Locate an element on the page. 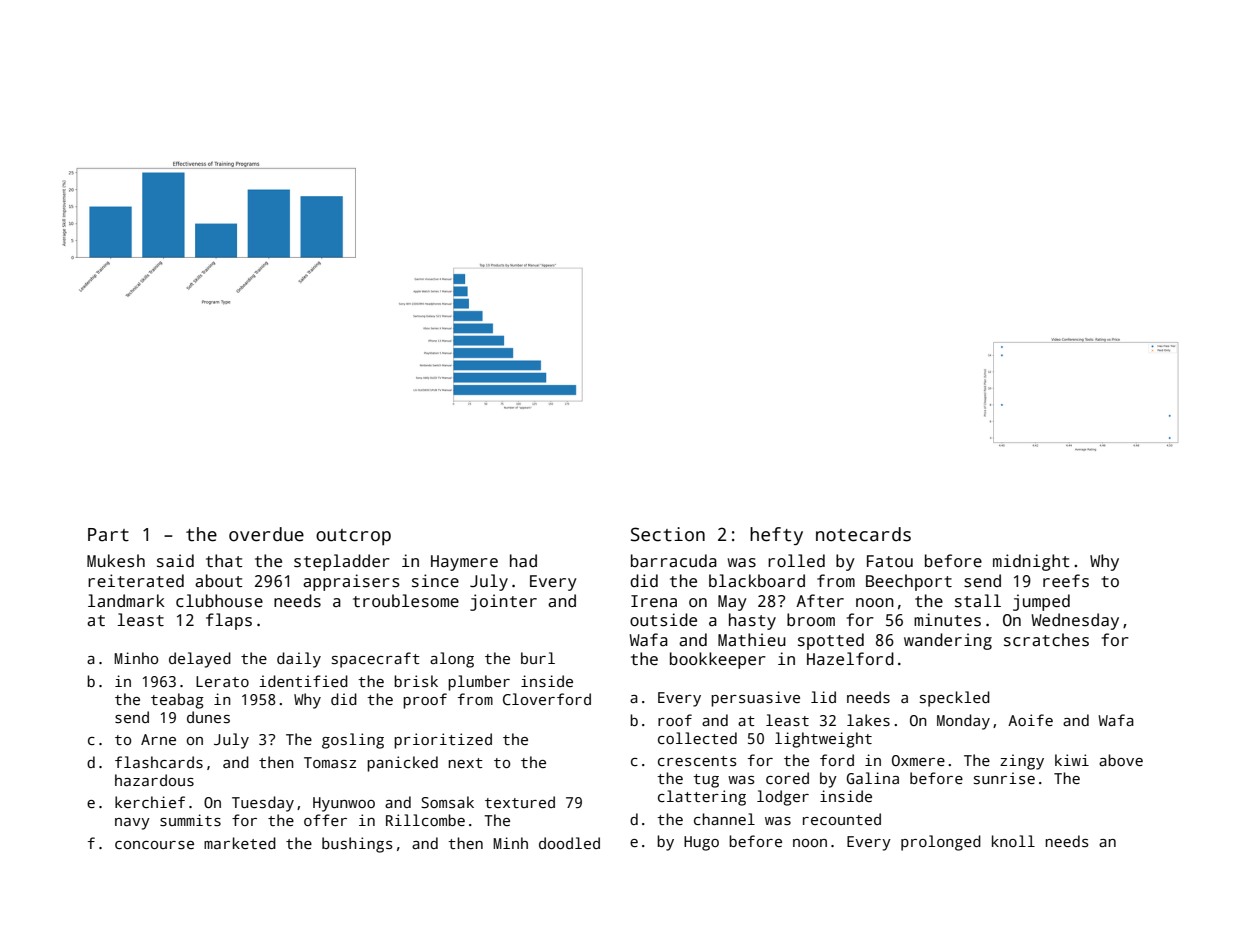 The height and width of the document is (952, 1233). marketed is located at coordinates (240, 843).
